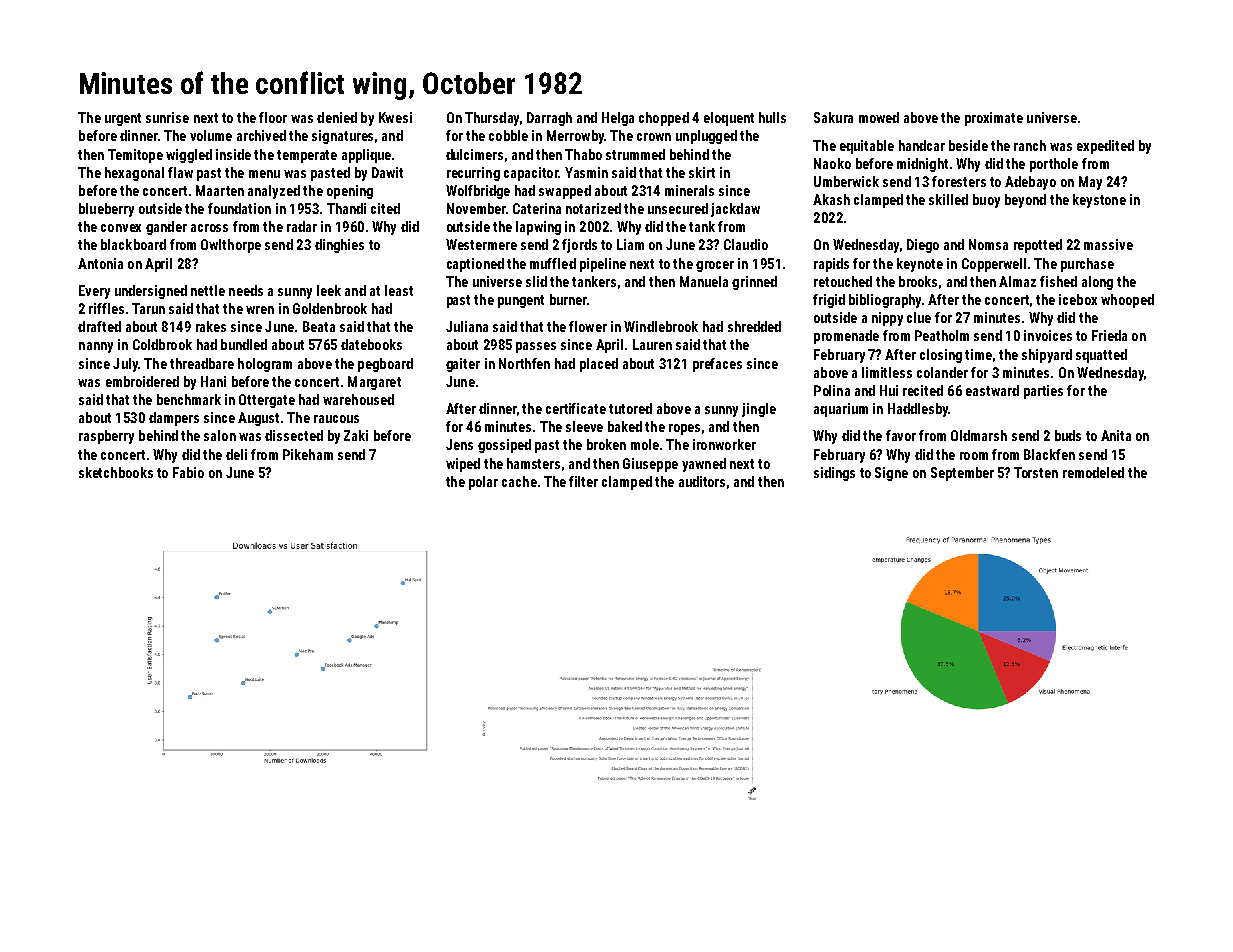  I want to click on certificate, so click(576, 408).
